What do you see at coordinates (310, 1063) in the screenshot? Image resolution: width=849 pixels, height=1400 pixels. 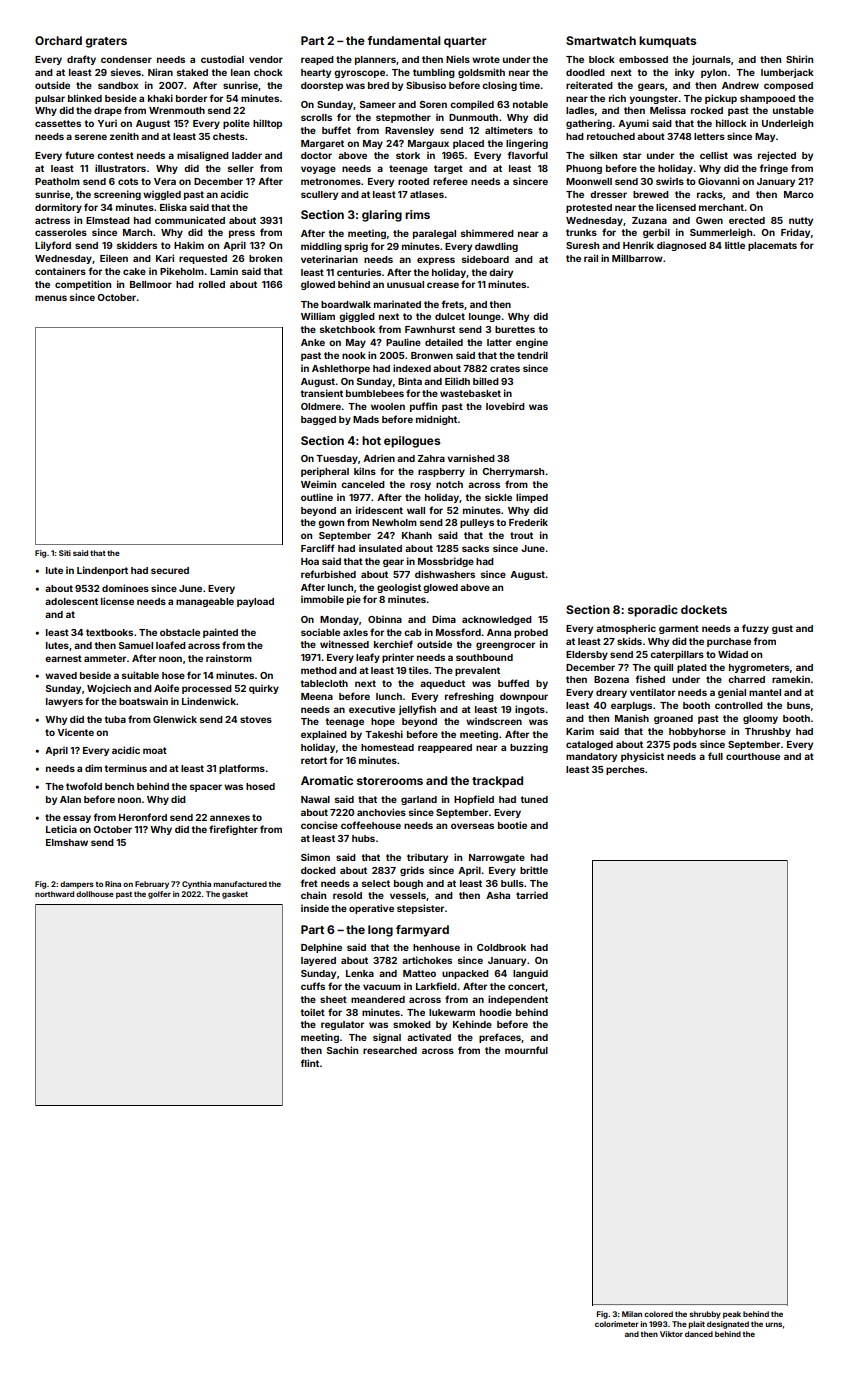 I see `flint` at bounding box center [310, 1063].
